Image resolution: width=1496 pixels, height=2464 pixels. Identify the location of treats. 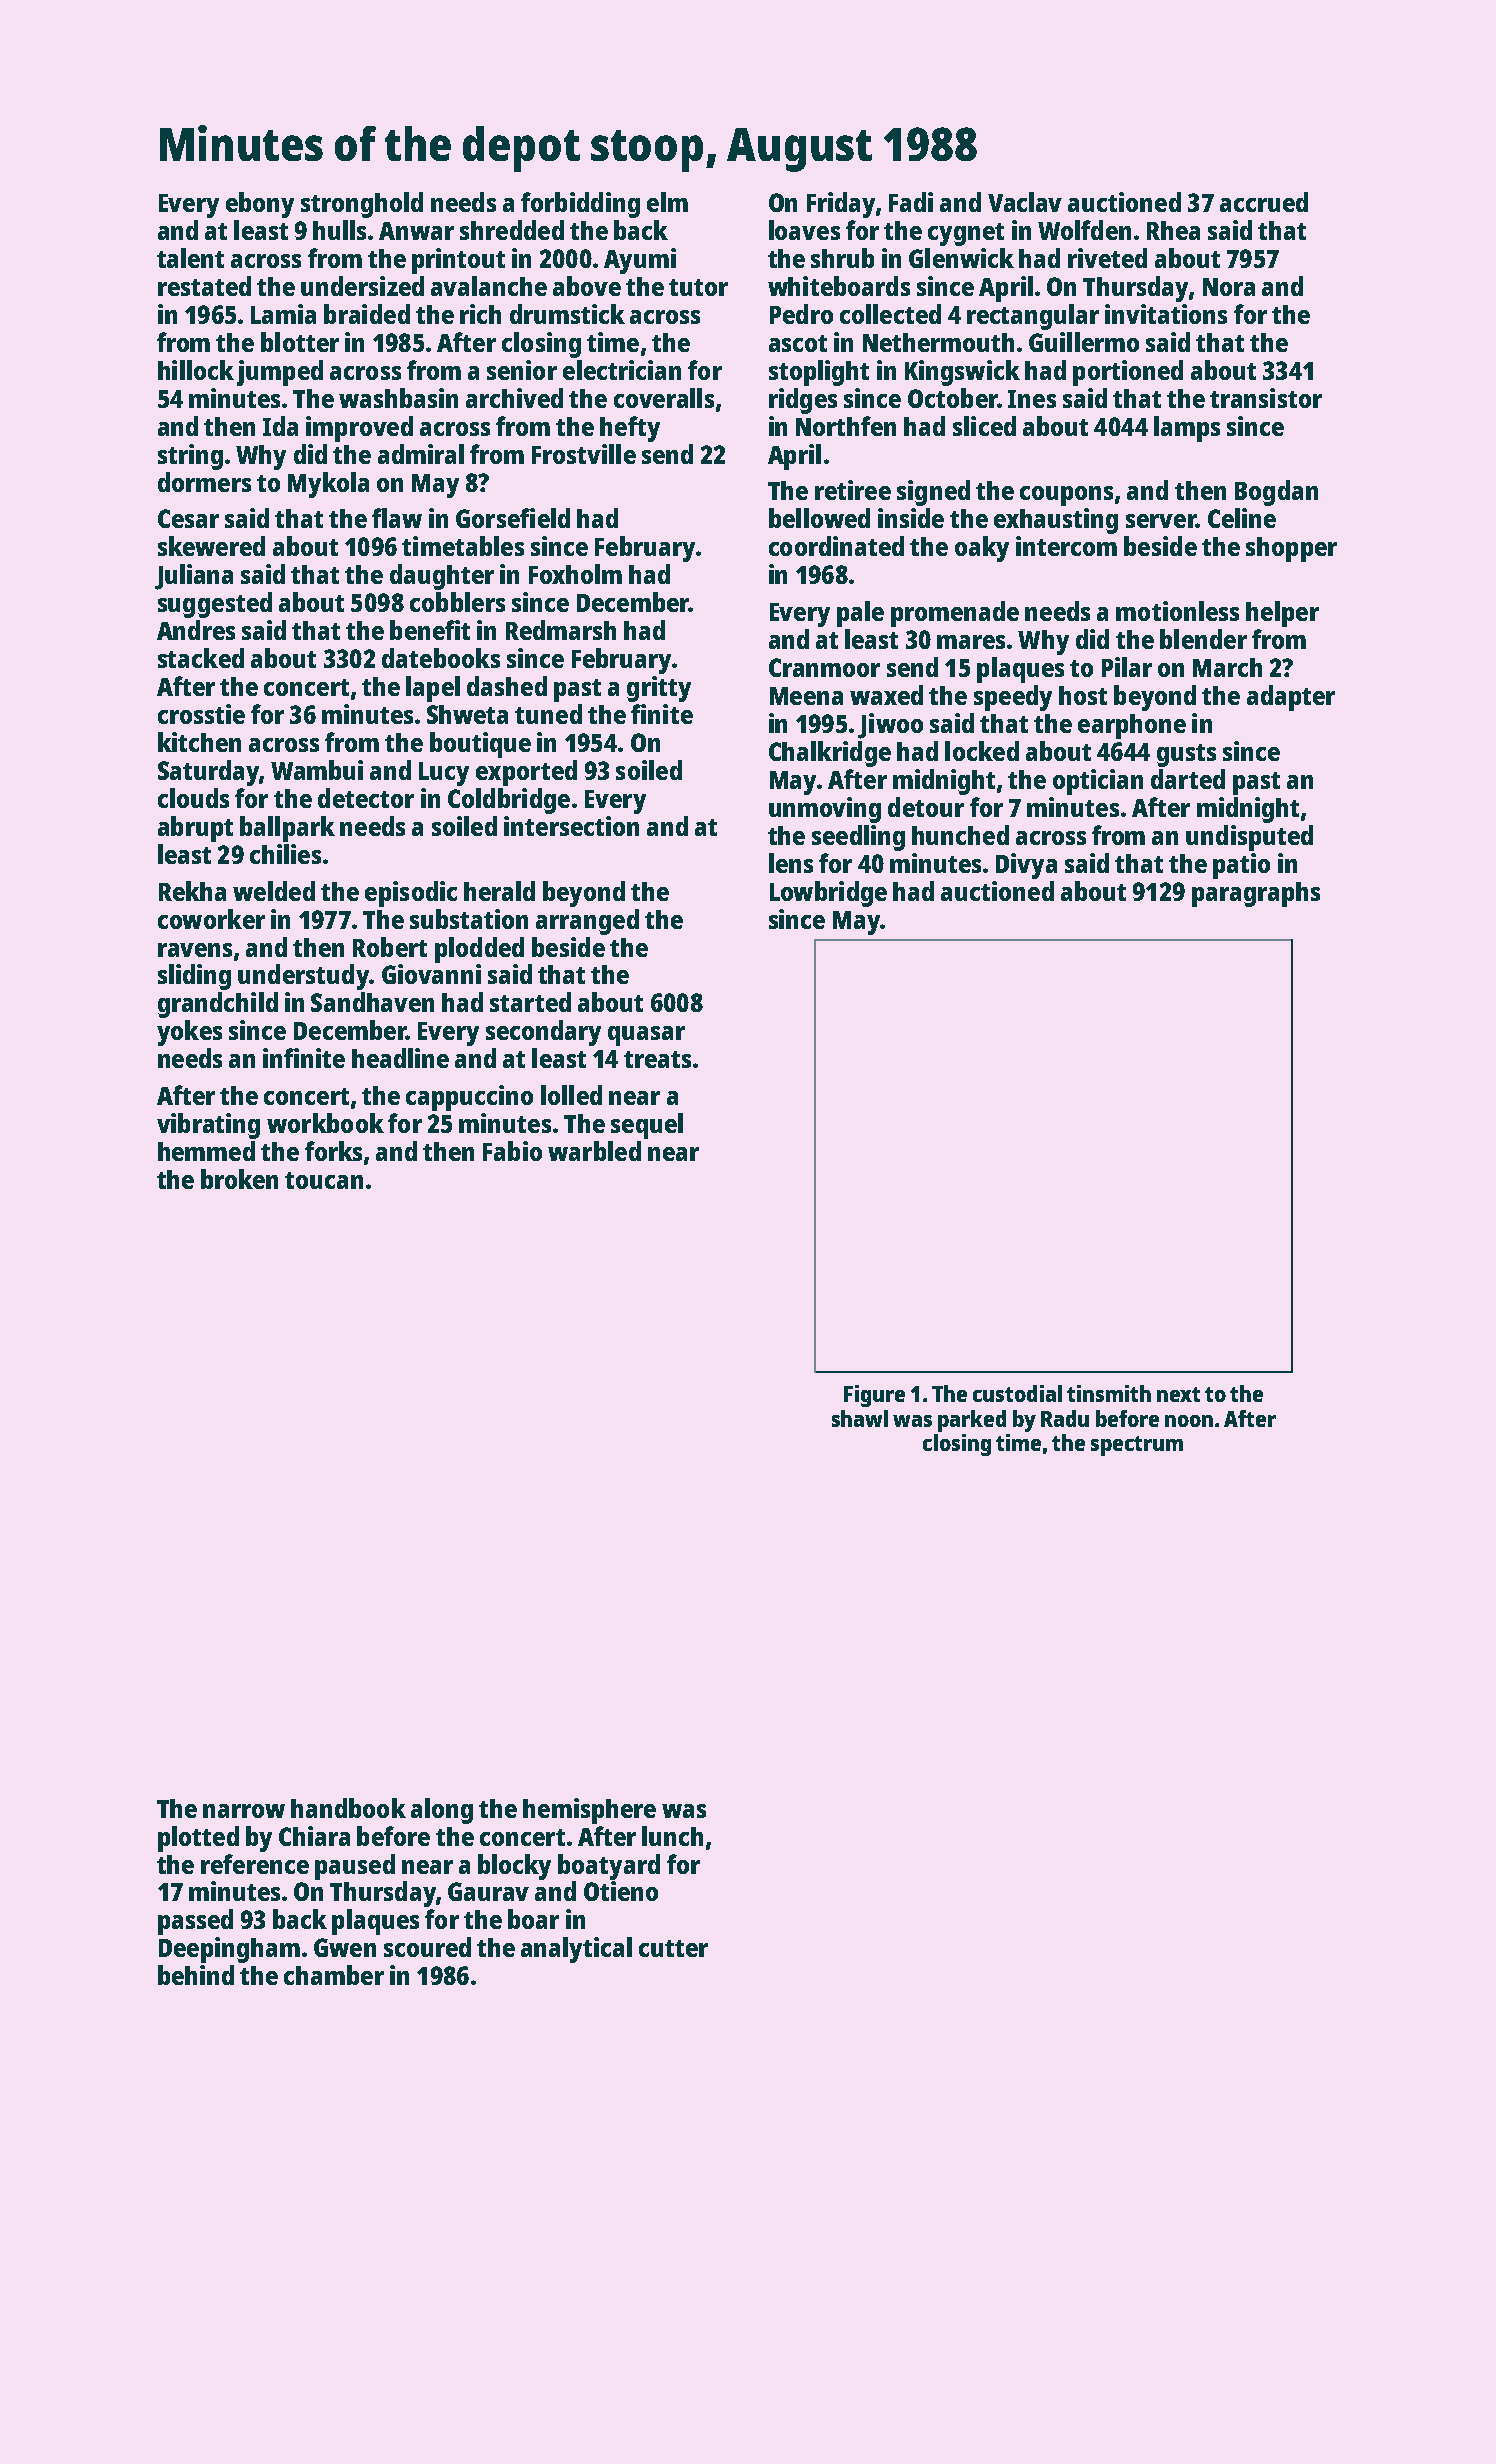
(657, 1059).
